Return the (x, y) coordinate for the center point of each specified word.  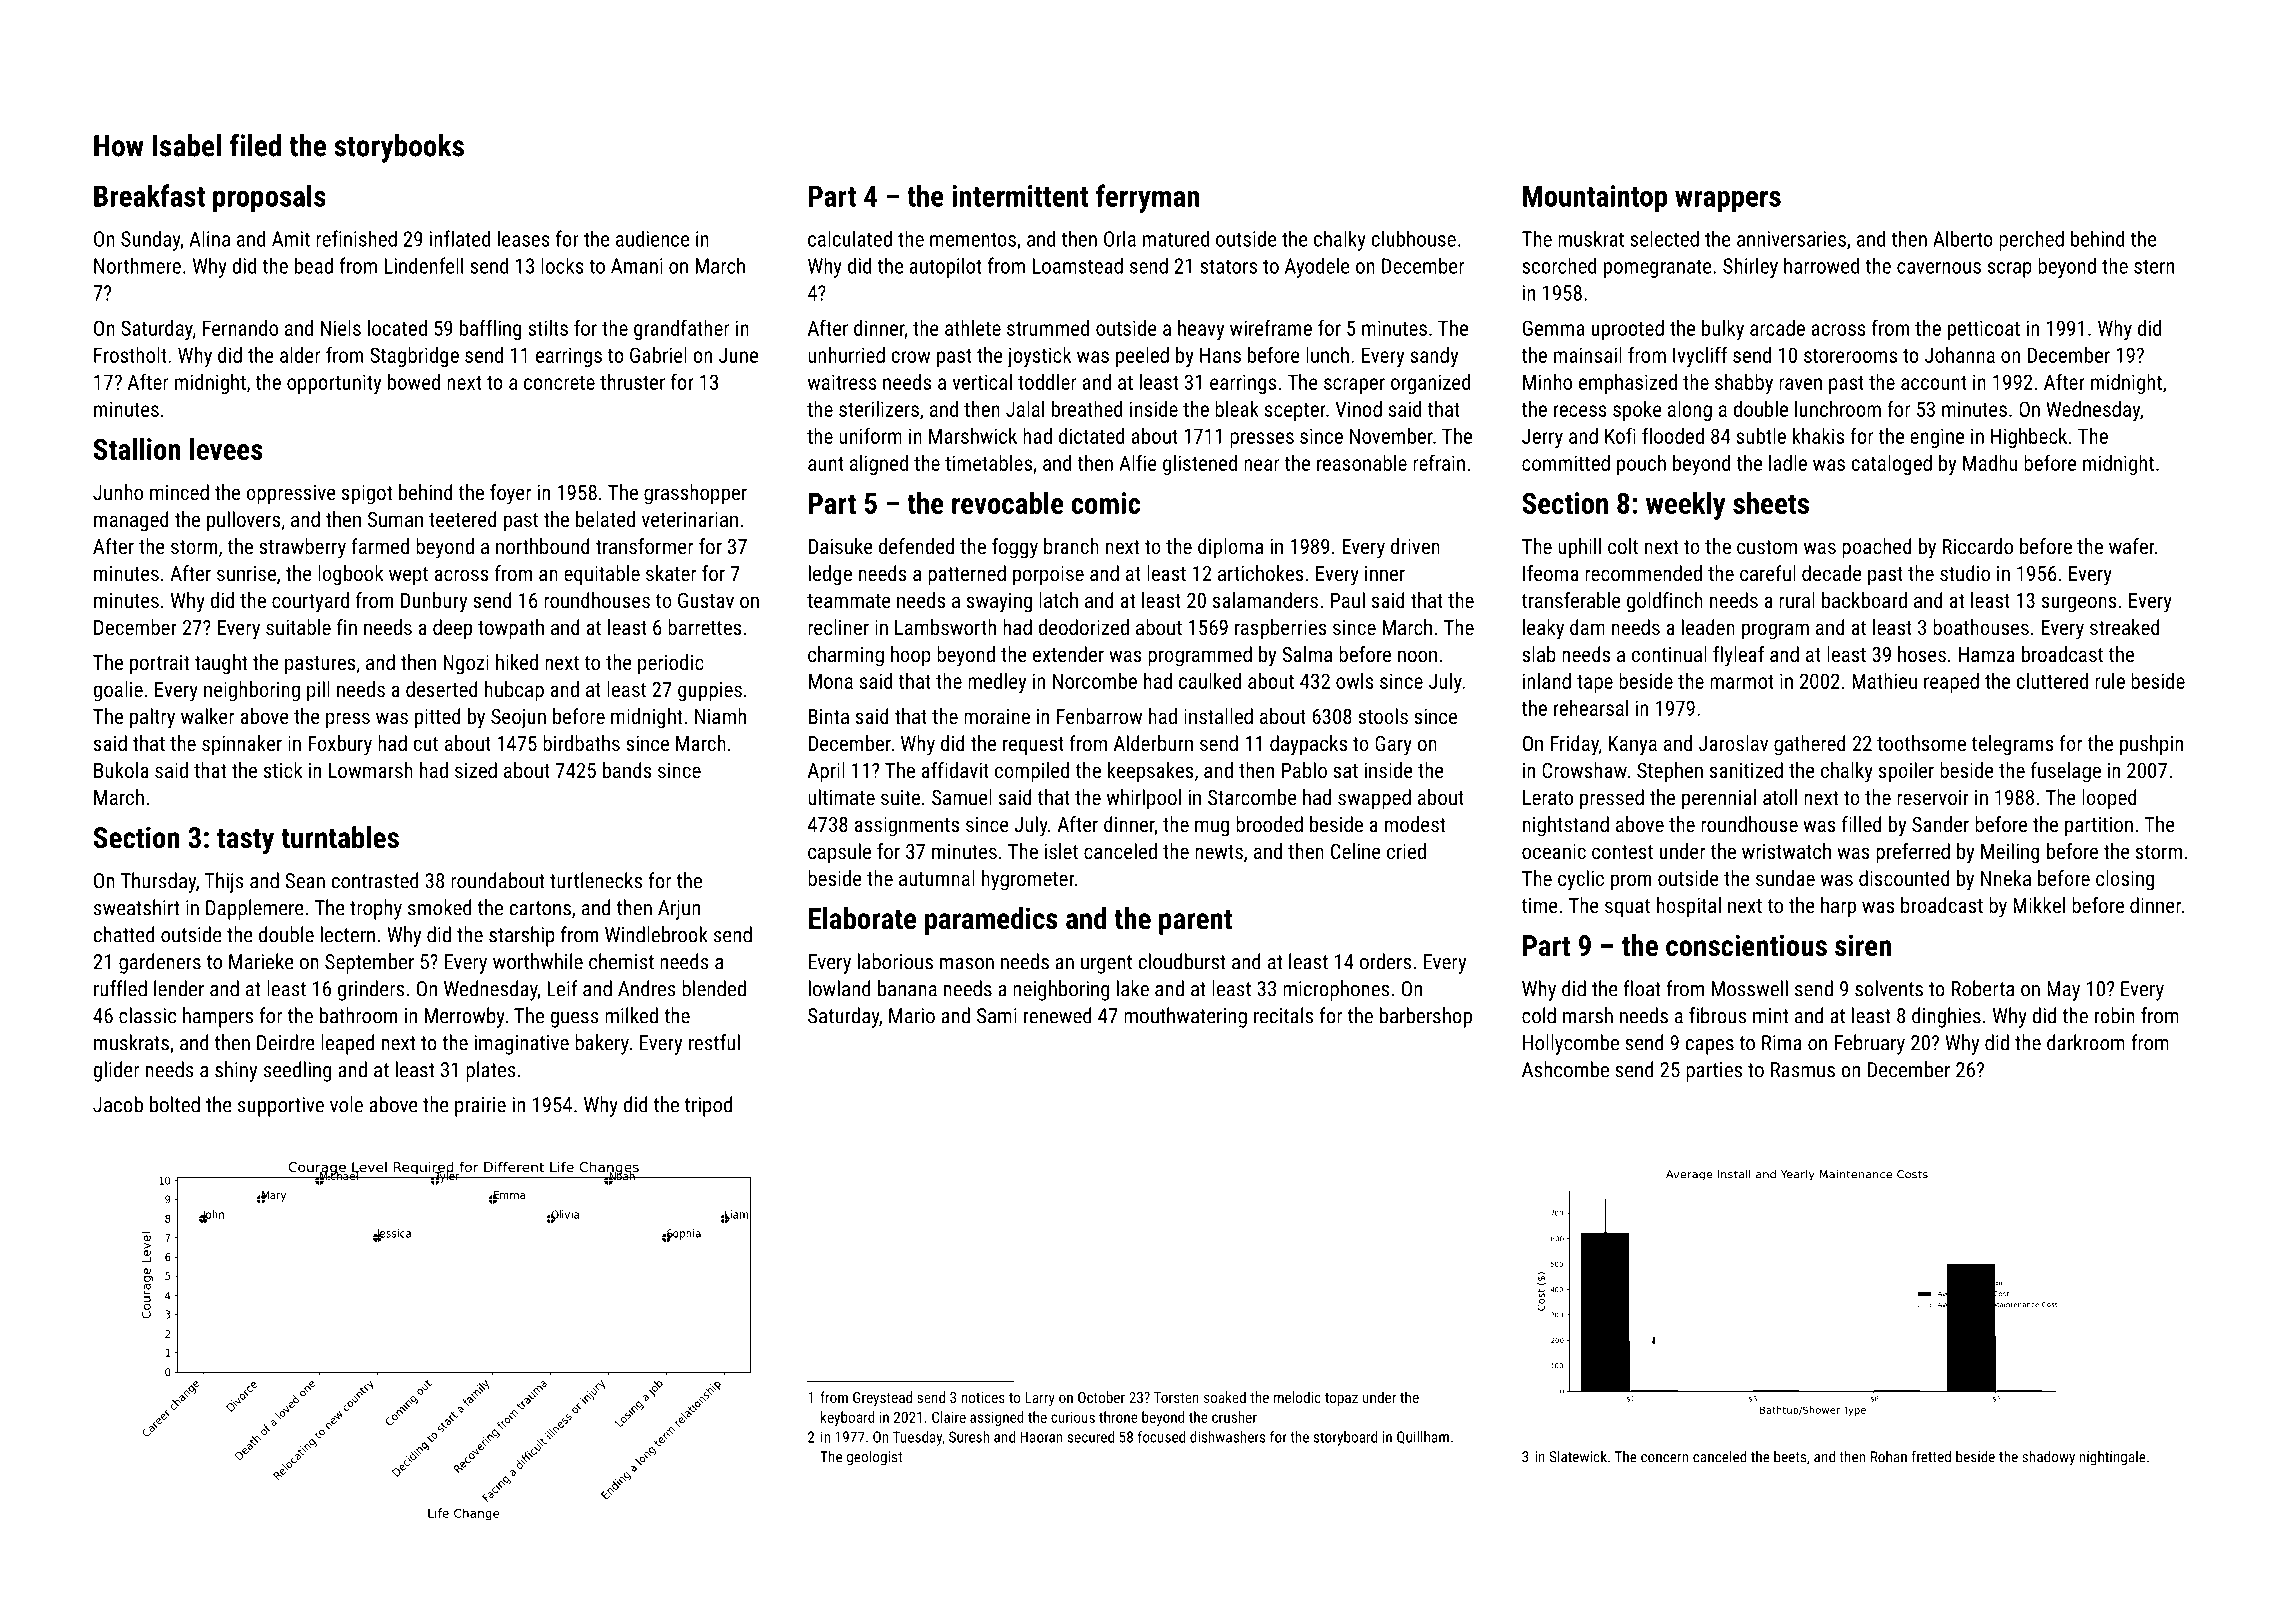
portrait (159, 665)
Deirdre (286, 1042)
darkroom (2086, 1042)
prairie (480, 1107)
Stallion (137, 449)
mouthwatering (1185, 1017)
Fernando (240, 328)
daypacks (1308, 745)
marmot (1742, 682)
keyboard (848, 1418)
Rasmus (1803, 1070)
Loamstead (1078, 265)
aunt (825, 464)
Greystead (882, 1398)
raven (1800, 384)
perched (2031, 241)
